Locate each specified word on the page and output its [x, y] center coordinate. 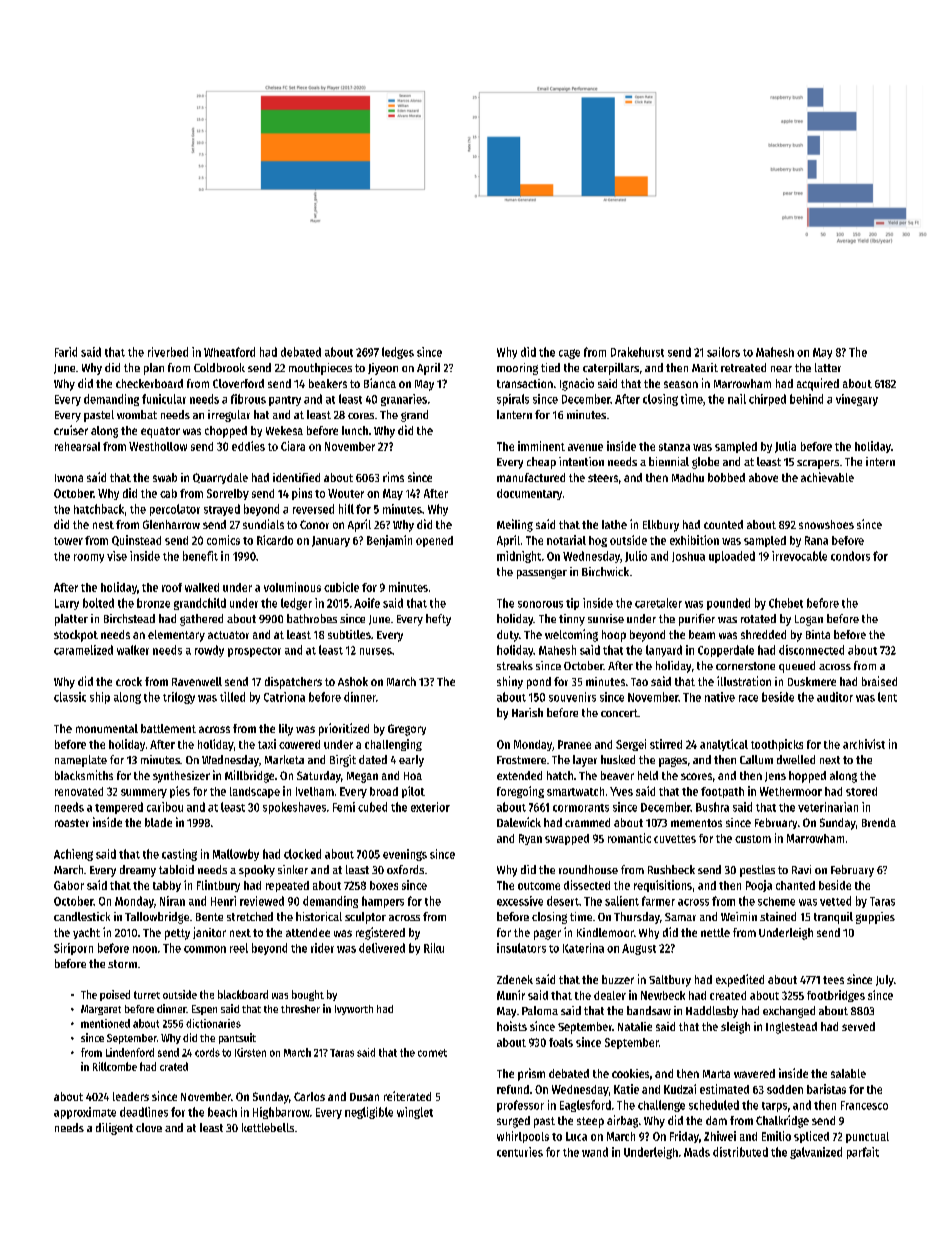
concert [619, 713]
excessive [520, 901]
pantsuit [237, 1038]
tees [833, 980]
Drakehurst [637, 352]
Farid [66, 352]
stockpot [76, 636]
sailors [723, 352]
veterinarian [828, 807]
